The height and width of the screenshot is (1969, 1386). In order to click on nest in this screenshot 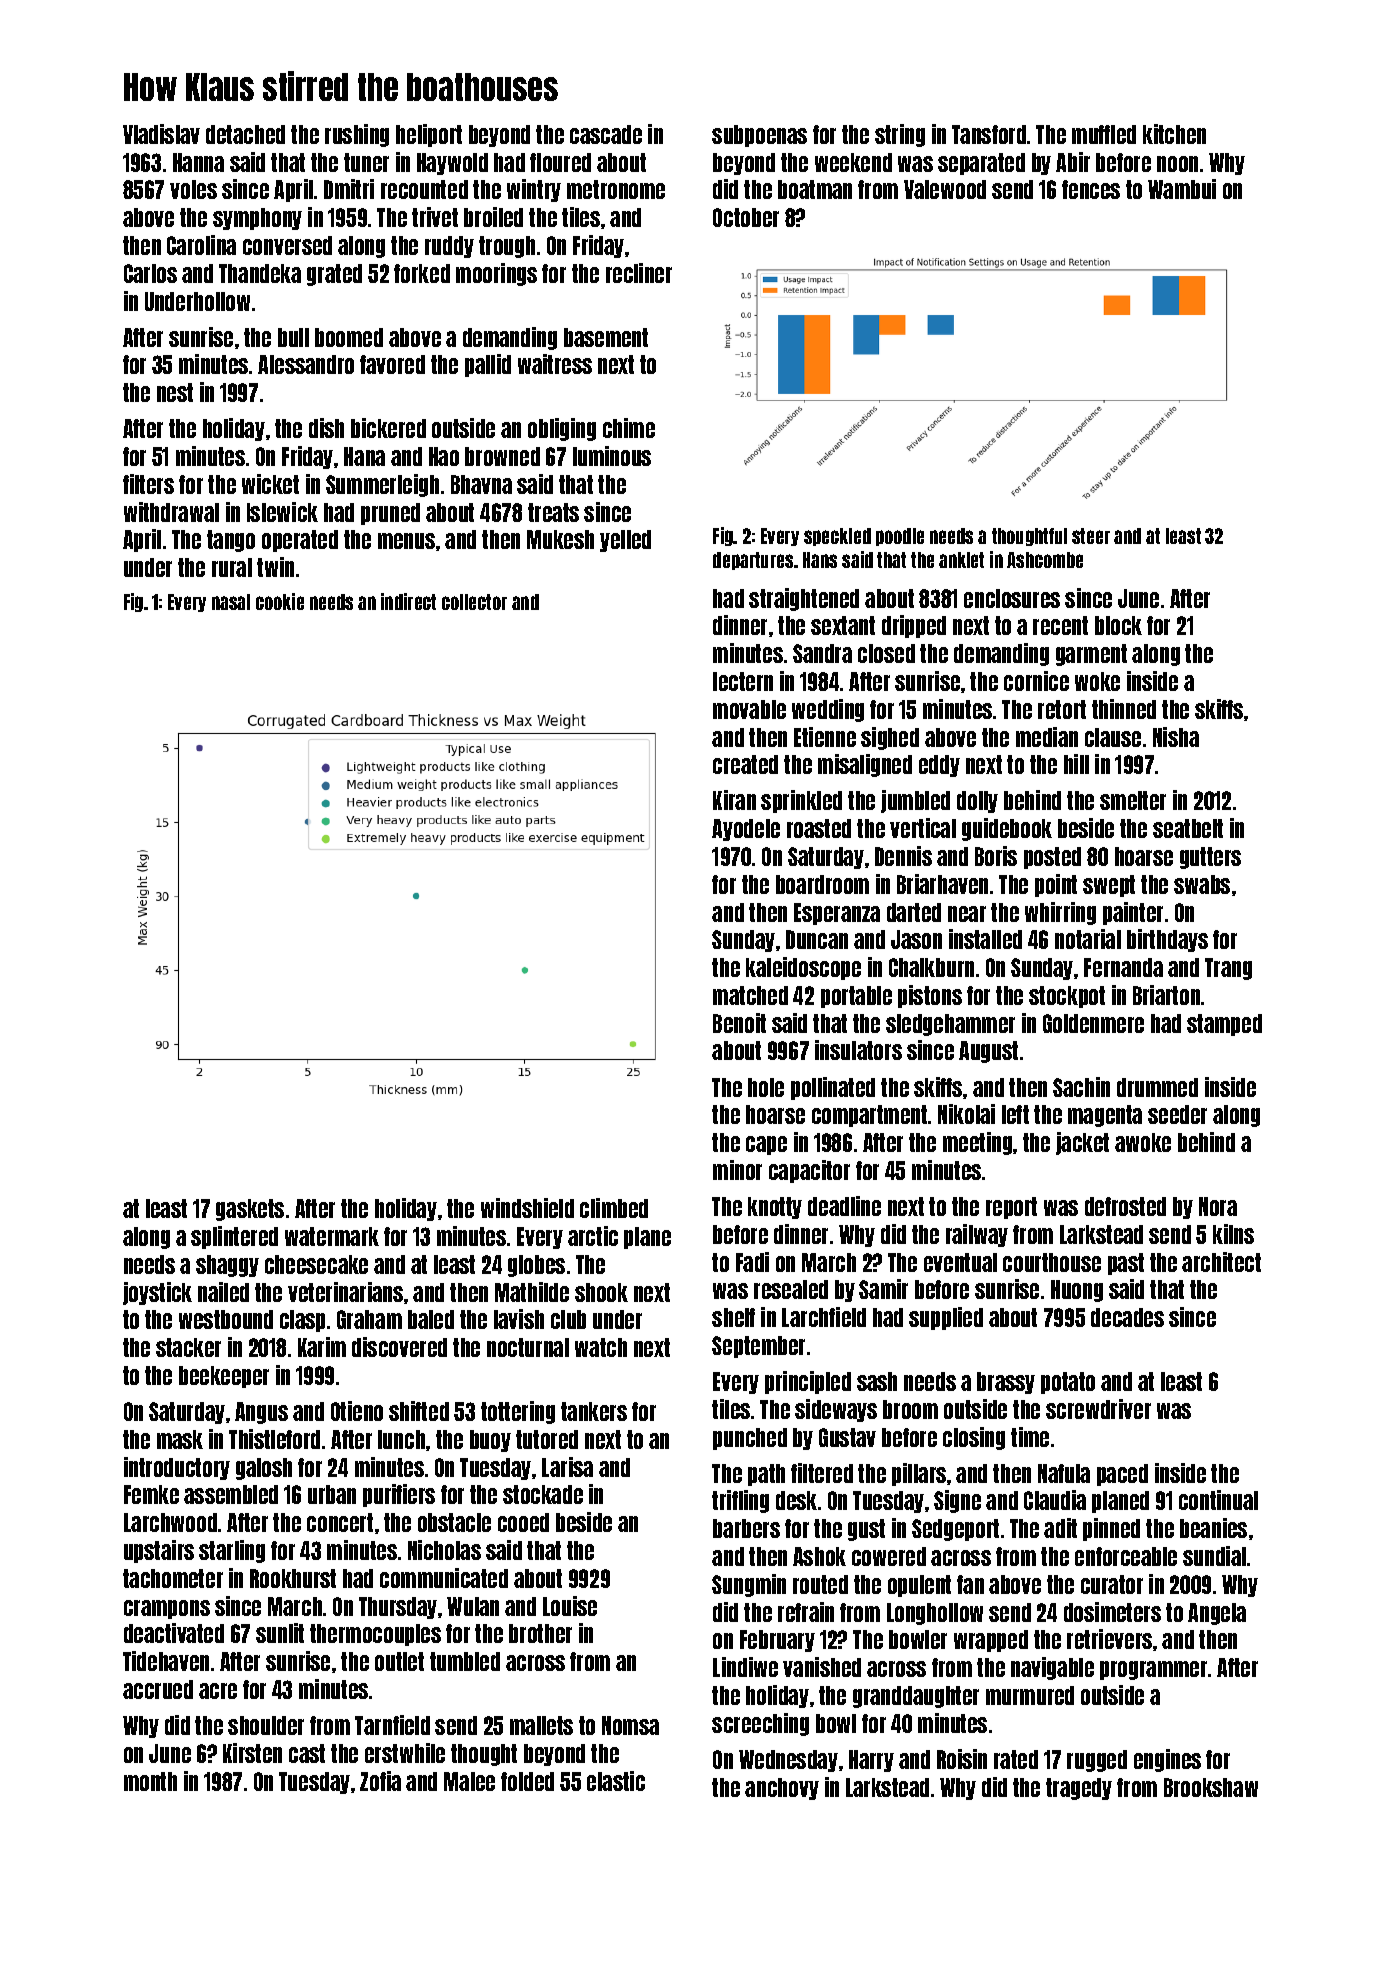, I will do `click(175, 392)`.
